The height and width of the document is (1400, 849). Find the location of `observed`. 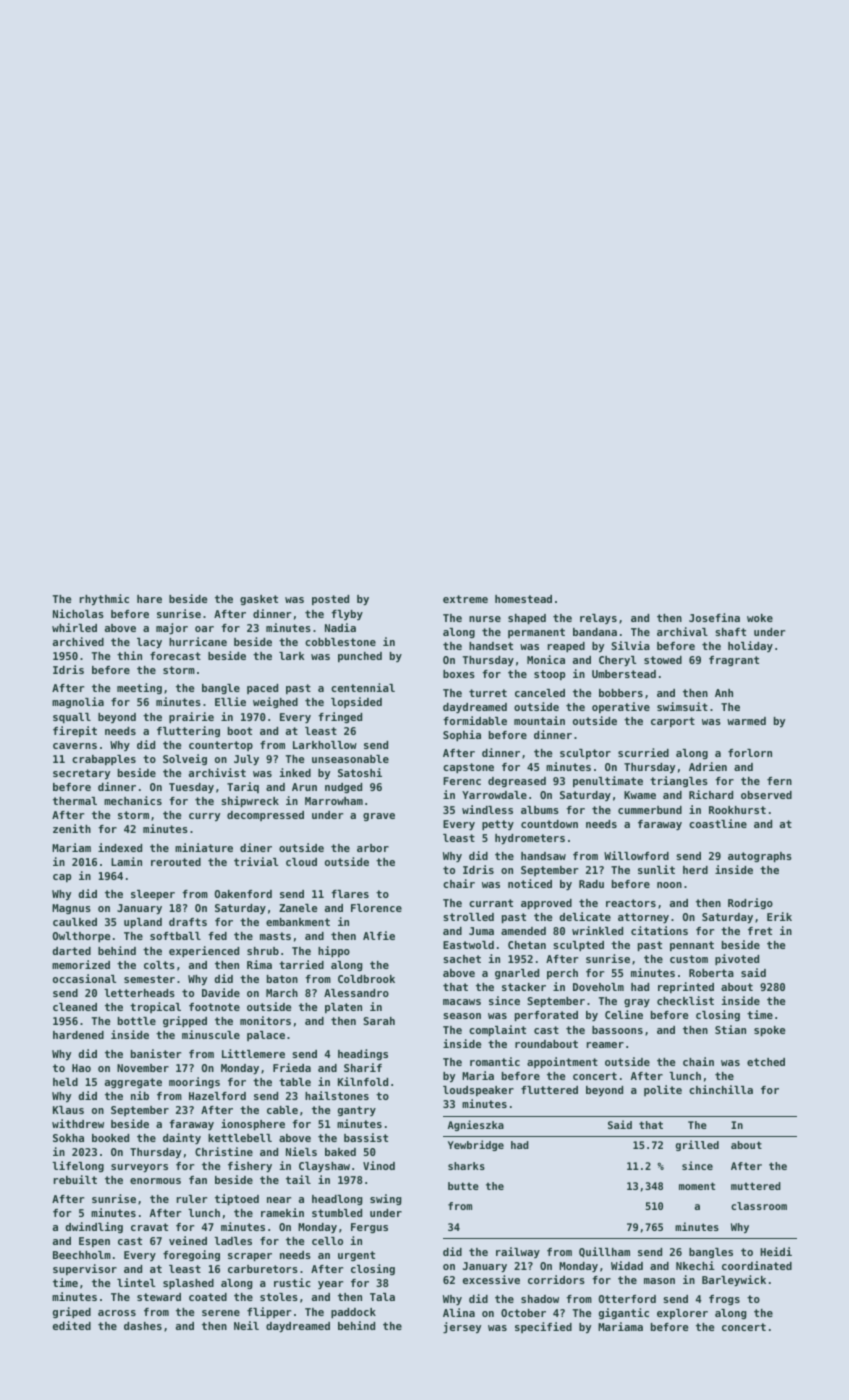

observed is located at coordinates (766, 795).
